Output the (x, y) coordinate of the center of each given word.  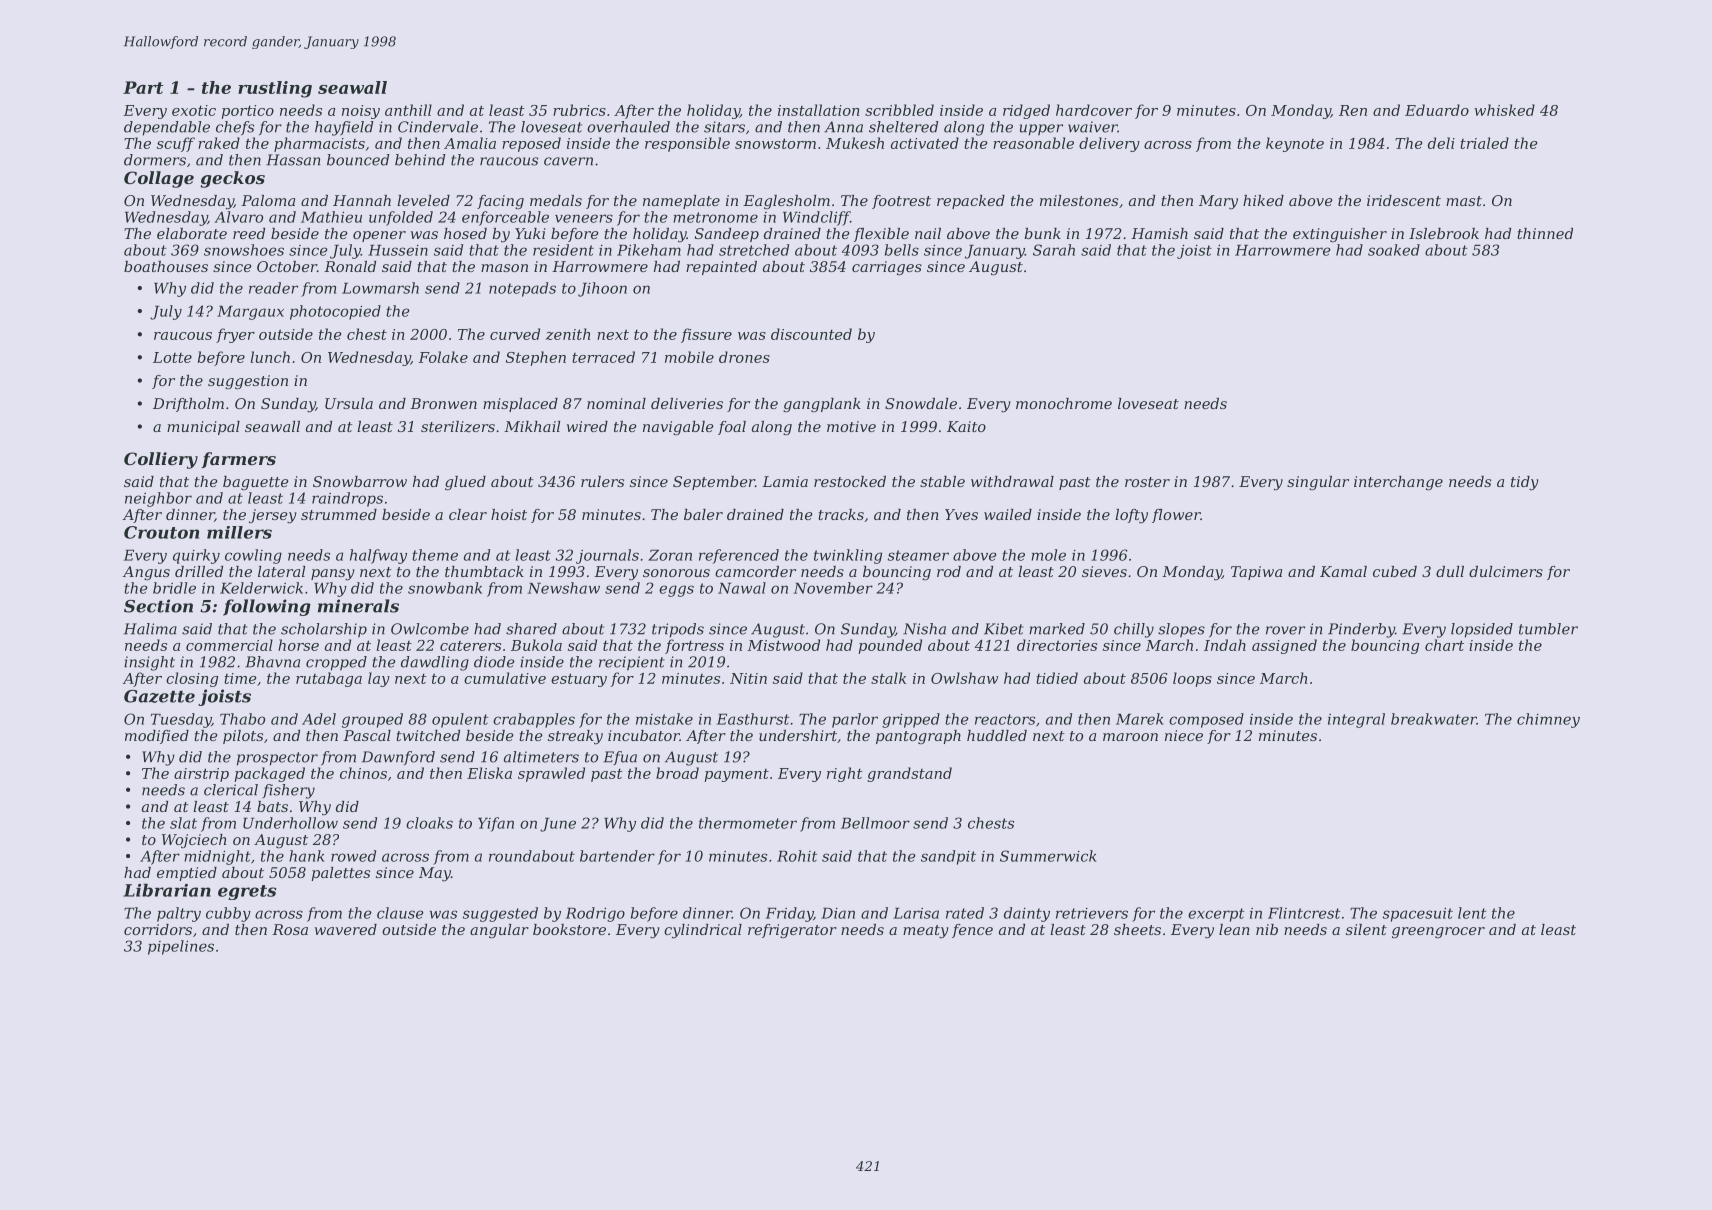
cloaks (429, 823)
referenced (739, 556)
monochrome (1064, 403)
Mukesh (855, 143)
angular (499, 931)
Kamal (1343, 571)
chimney (1548, 720)
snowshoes (244, 250)
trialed (1484, 143)
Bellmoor (875, 823)
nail (928, 233)
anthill (408, 110)
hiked (1263, 200)
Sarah (1054, 250)
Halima (150, 629)
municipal (203, 428)
